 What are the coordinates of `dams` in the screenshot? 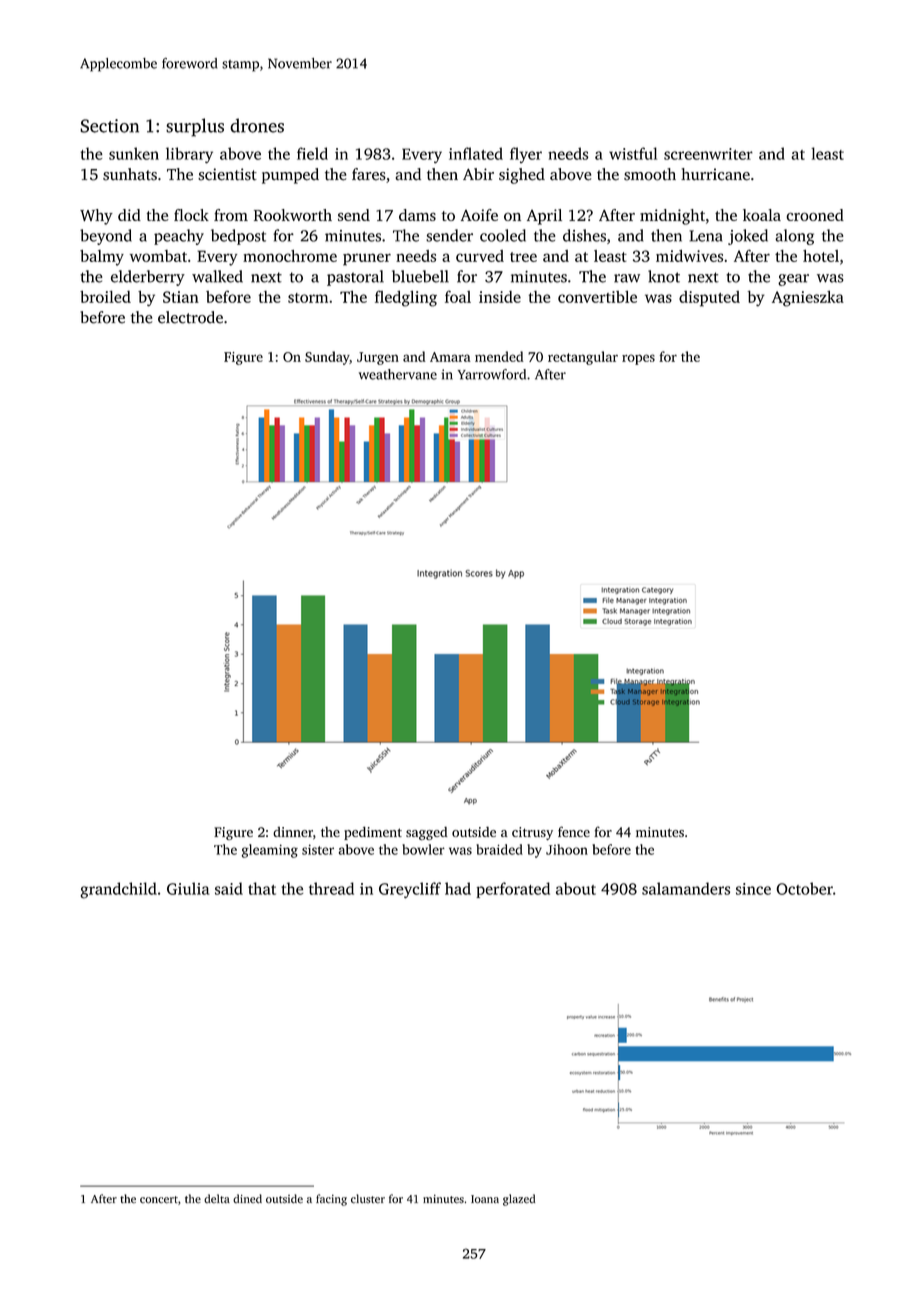 It's located at (417, 215).
